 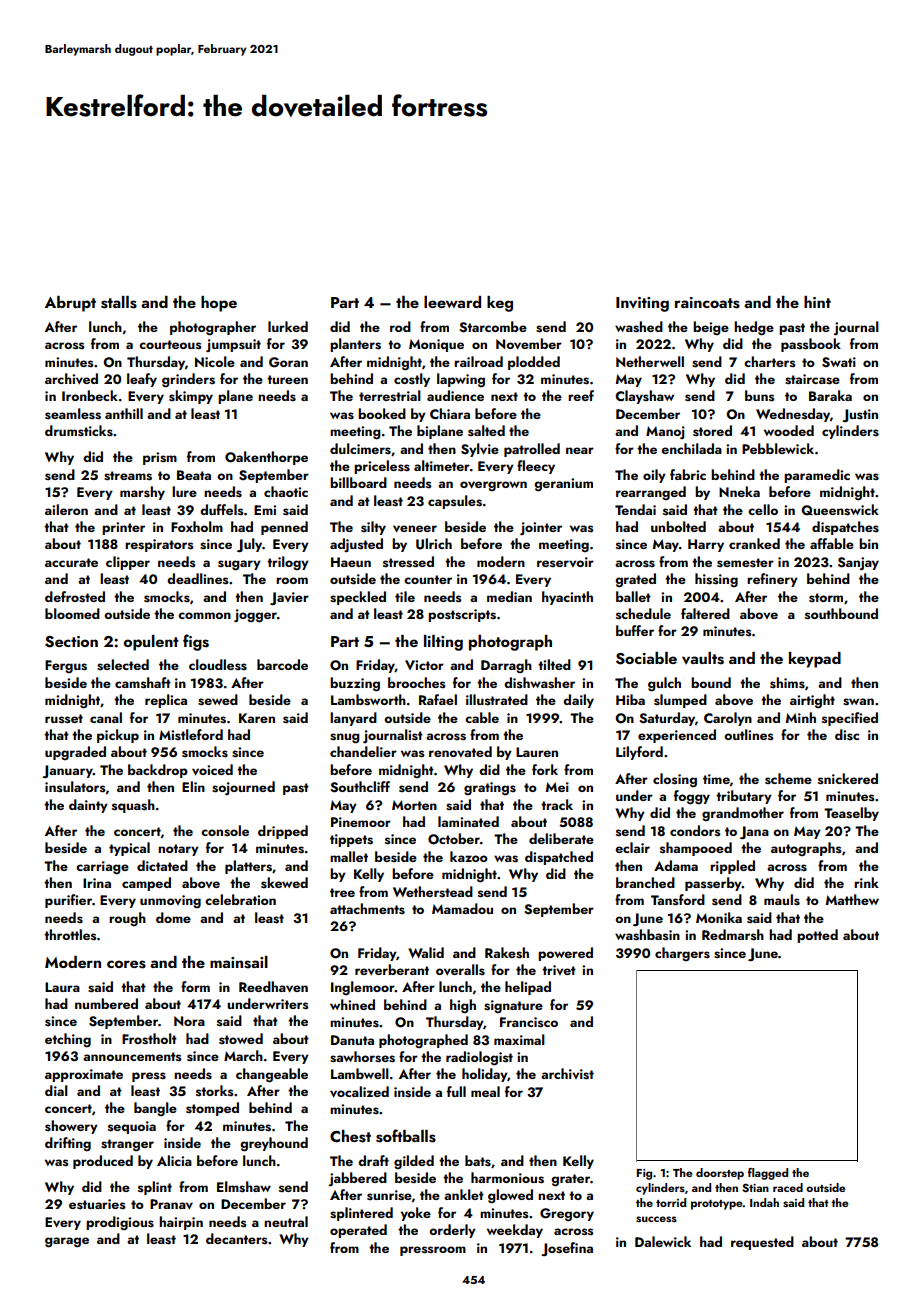 I want to click on adjusted, so click(x=356, y=545).
